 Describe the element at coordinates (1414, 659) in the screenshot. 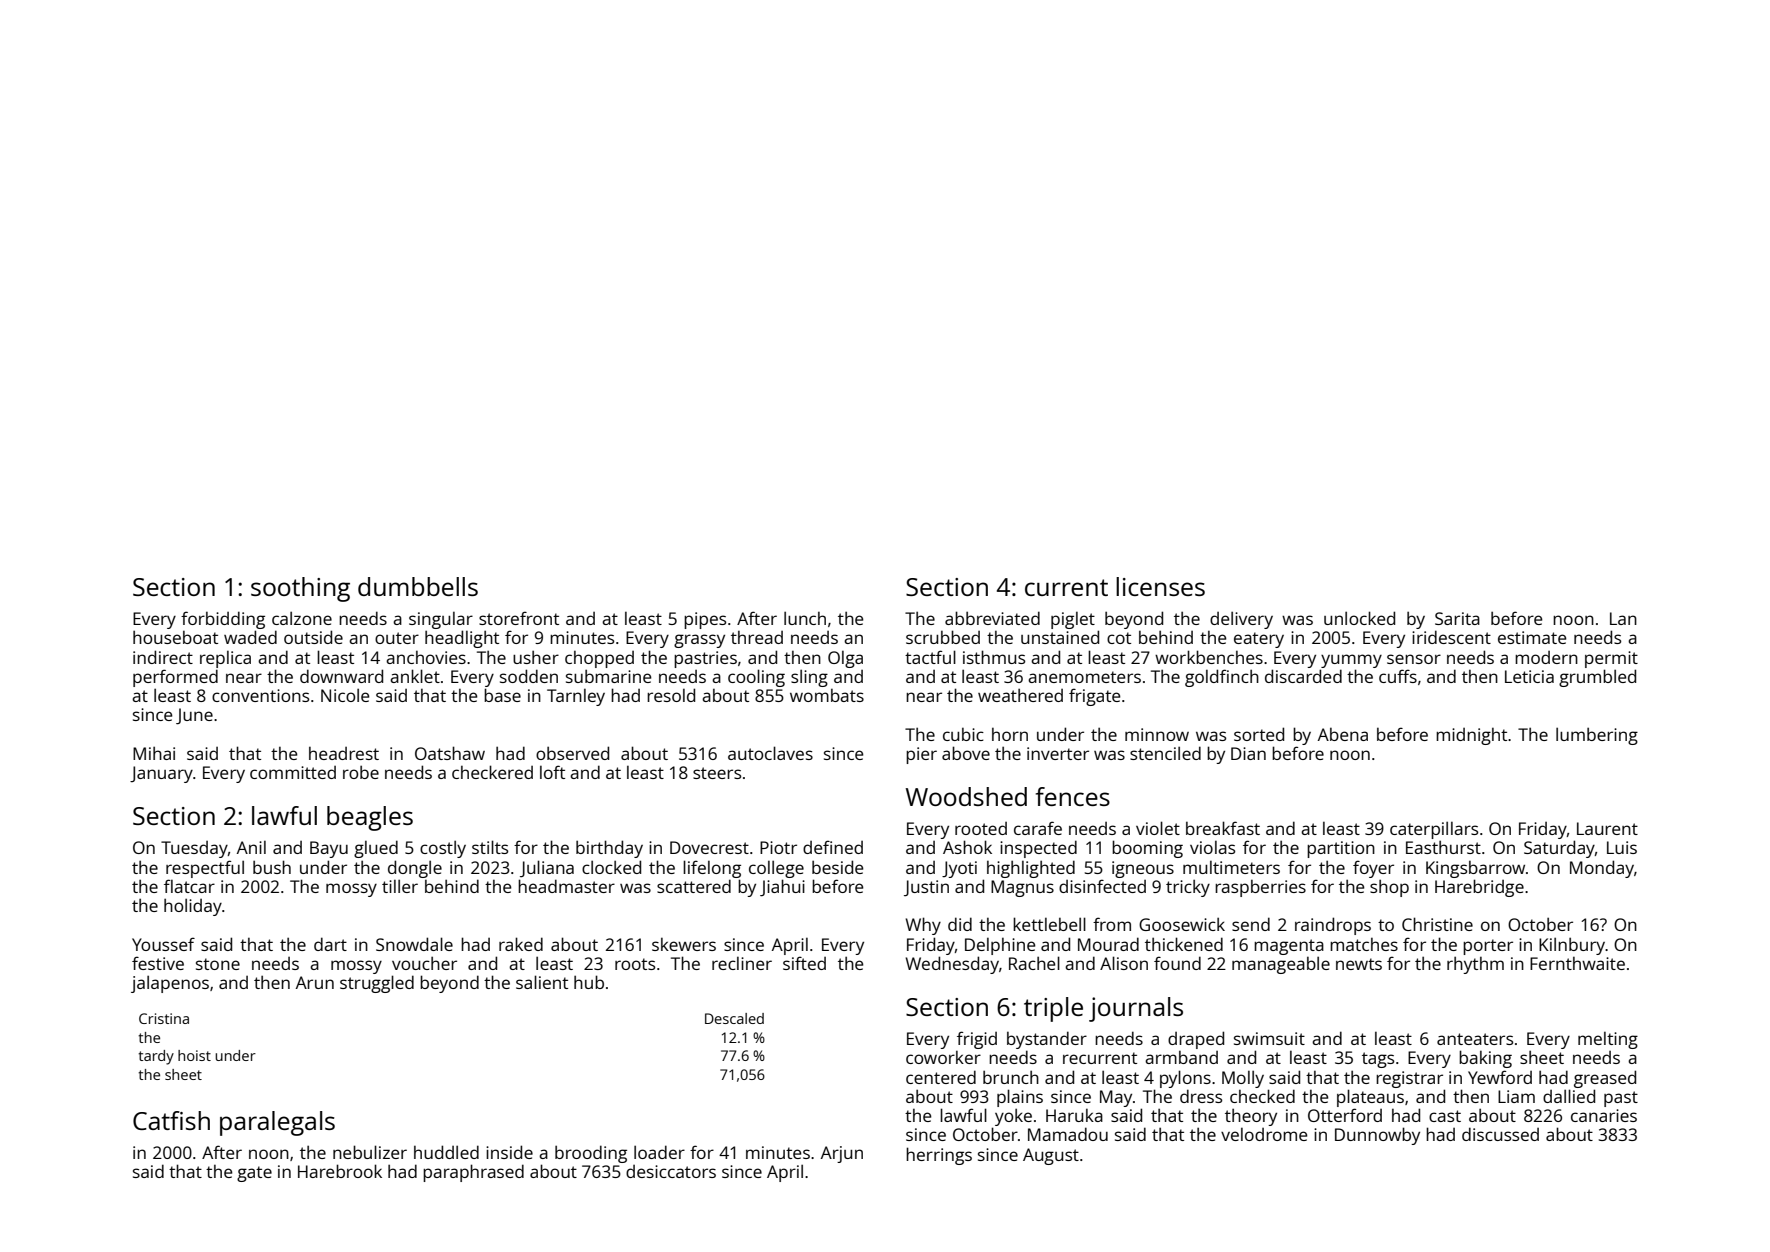

I see `sensor` at that location.
